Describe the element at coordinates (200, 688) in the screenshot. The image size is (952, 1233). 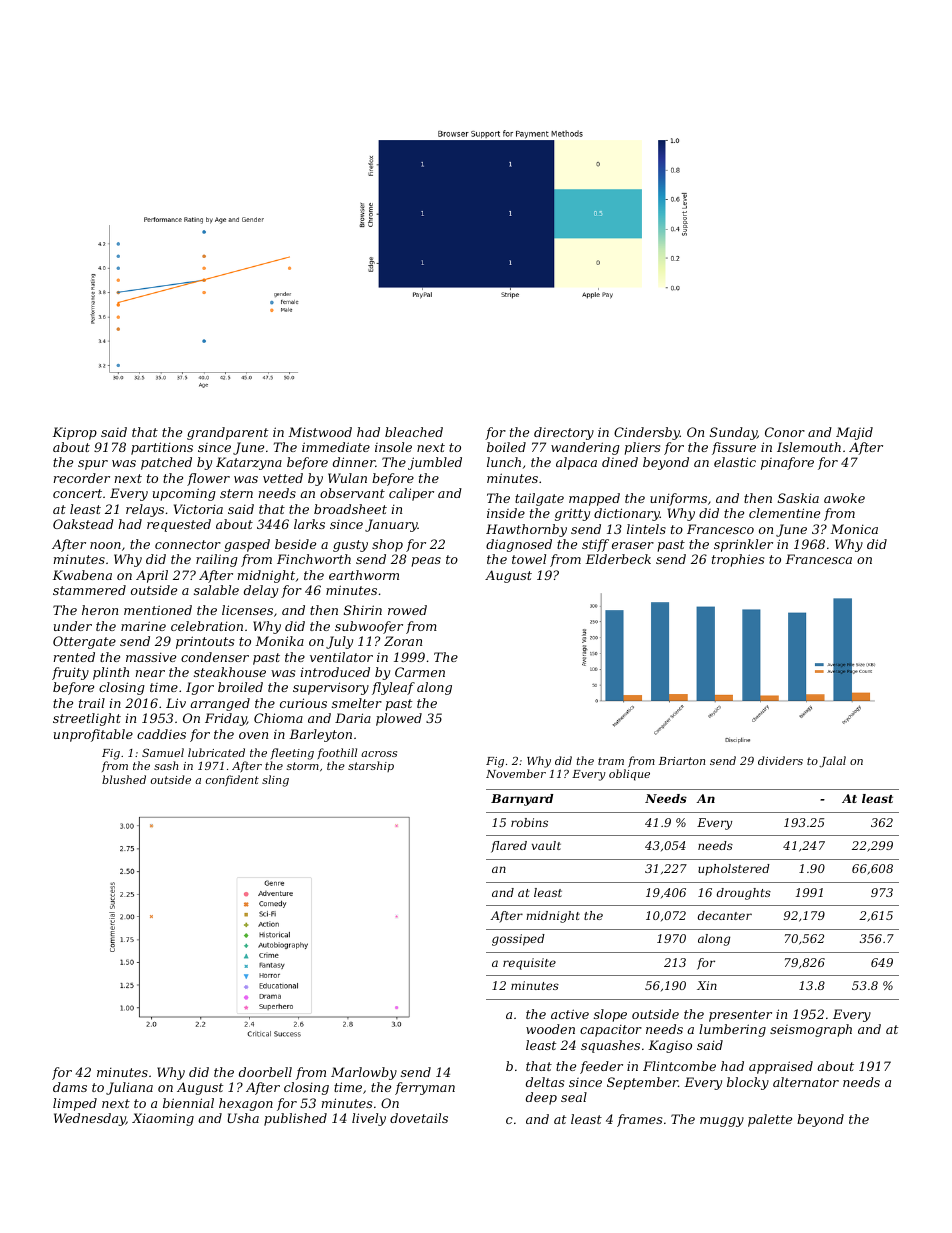
I see `Igor` at that location.
